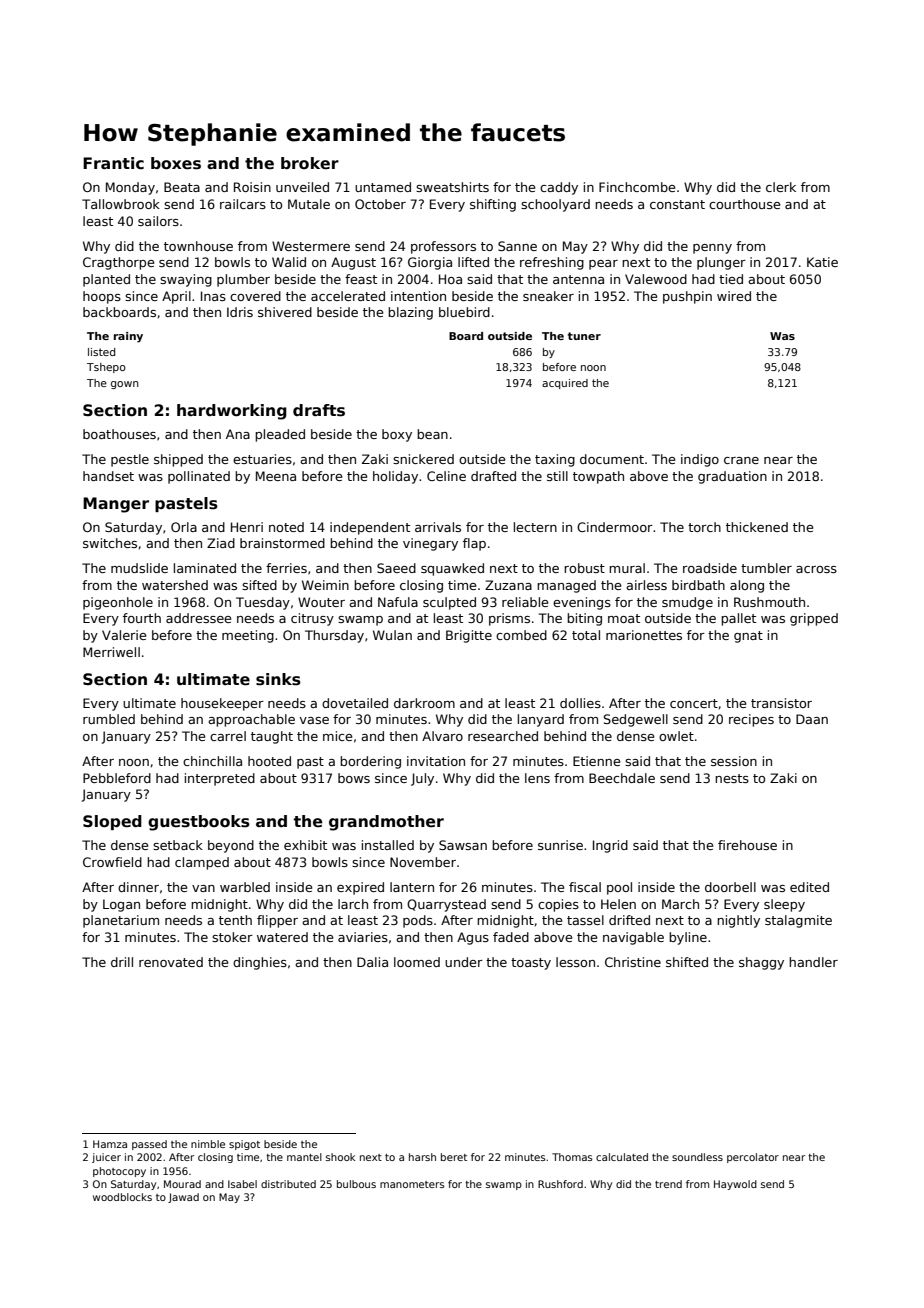  What do you see at coordinates (813, 962) in the image?
I see `handler` at bounding box center [813, 962].
